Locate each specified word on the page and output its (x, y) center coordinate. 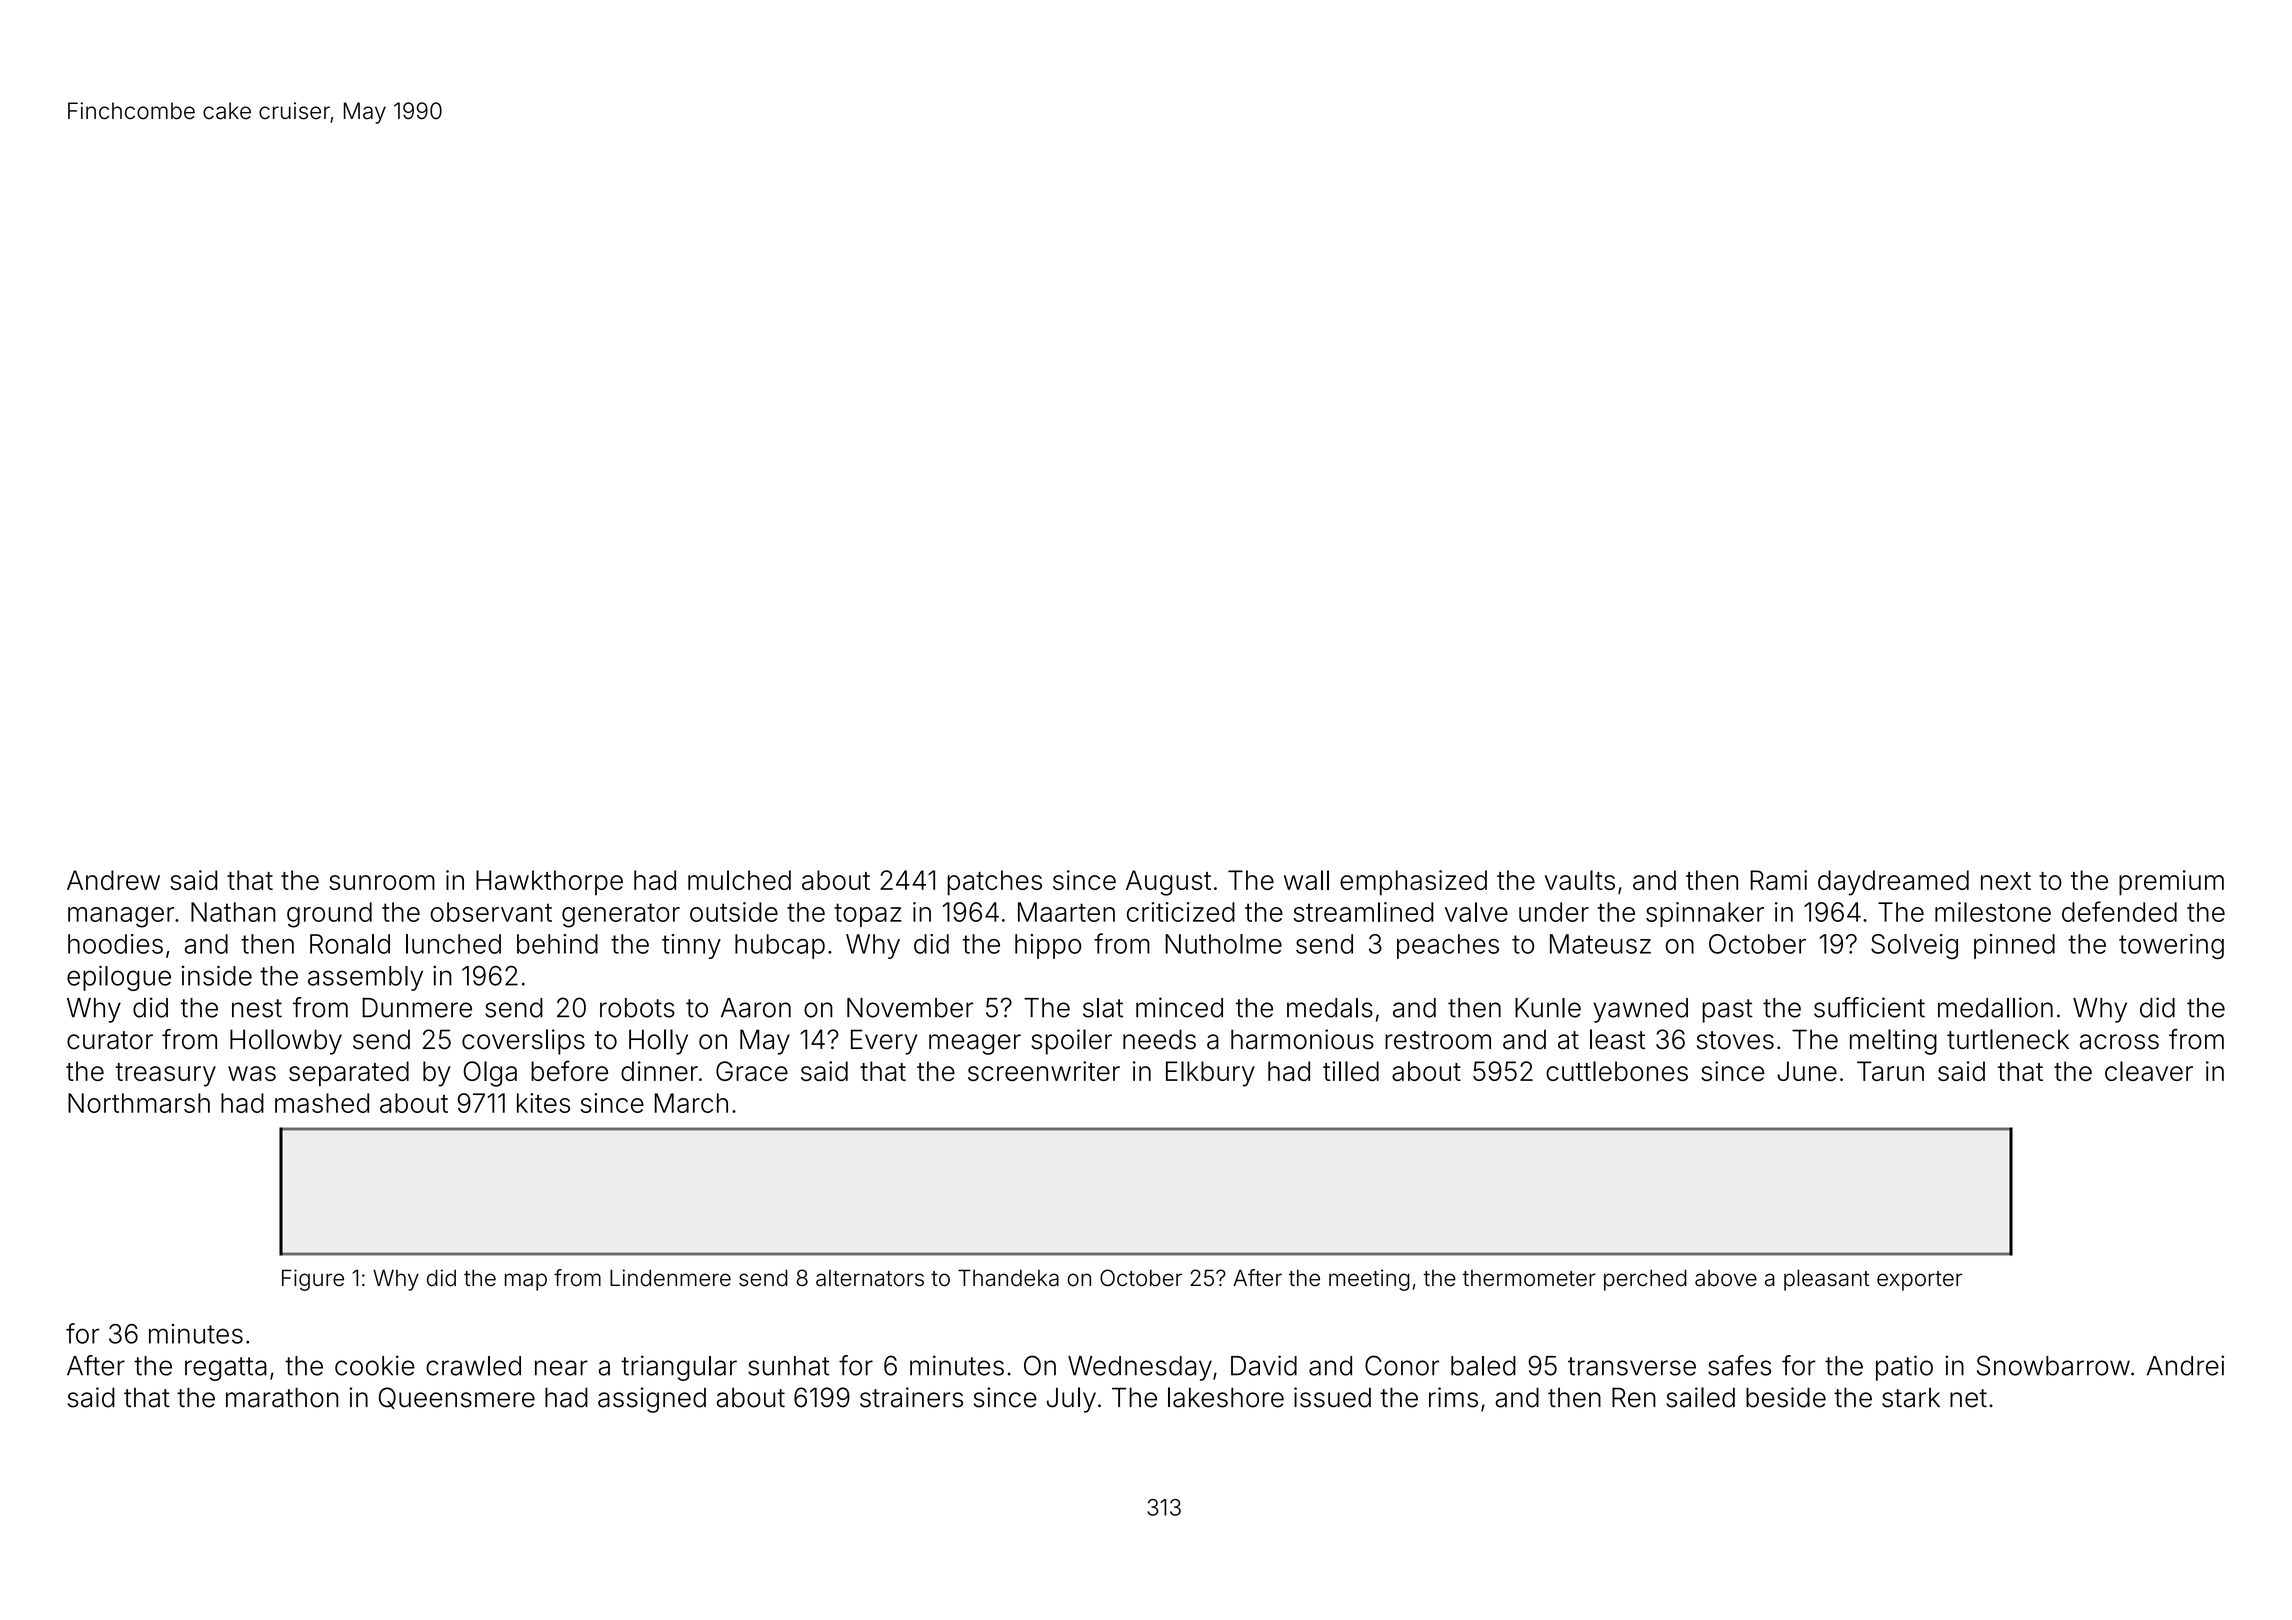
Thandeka (1008, 1278)
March (691, 1103)
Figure (313, 1280)
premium (2171, 883)
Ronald (350, 944)
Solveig (1914, 946)
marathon (282, 1397)
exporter (1919, 1281)
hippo (1048, 946)
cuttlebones (1617, 1071)
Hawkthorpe (549, 882)
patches (994, 883)
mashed (322, 1103)
